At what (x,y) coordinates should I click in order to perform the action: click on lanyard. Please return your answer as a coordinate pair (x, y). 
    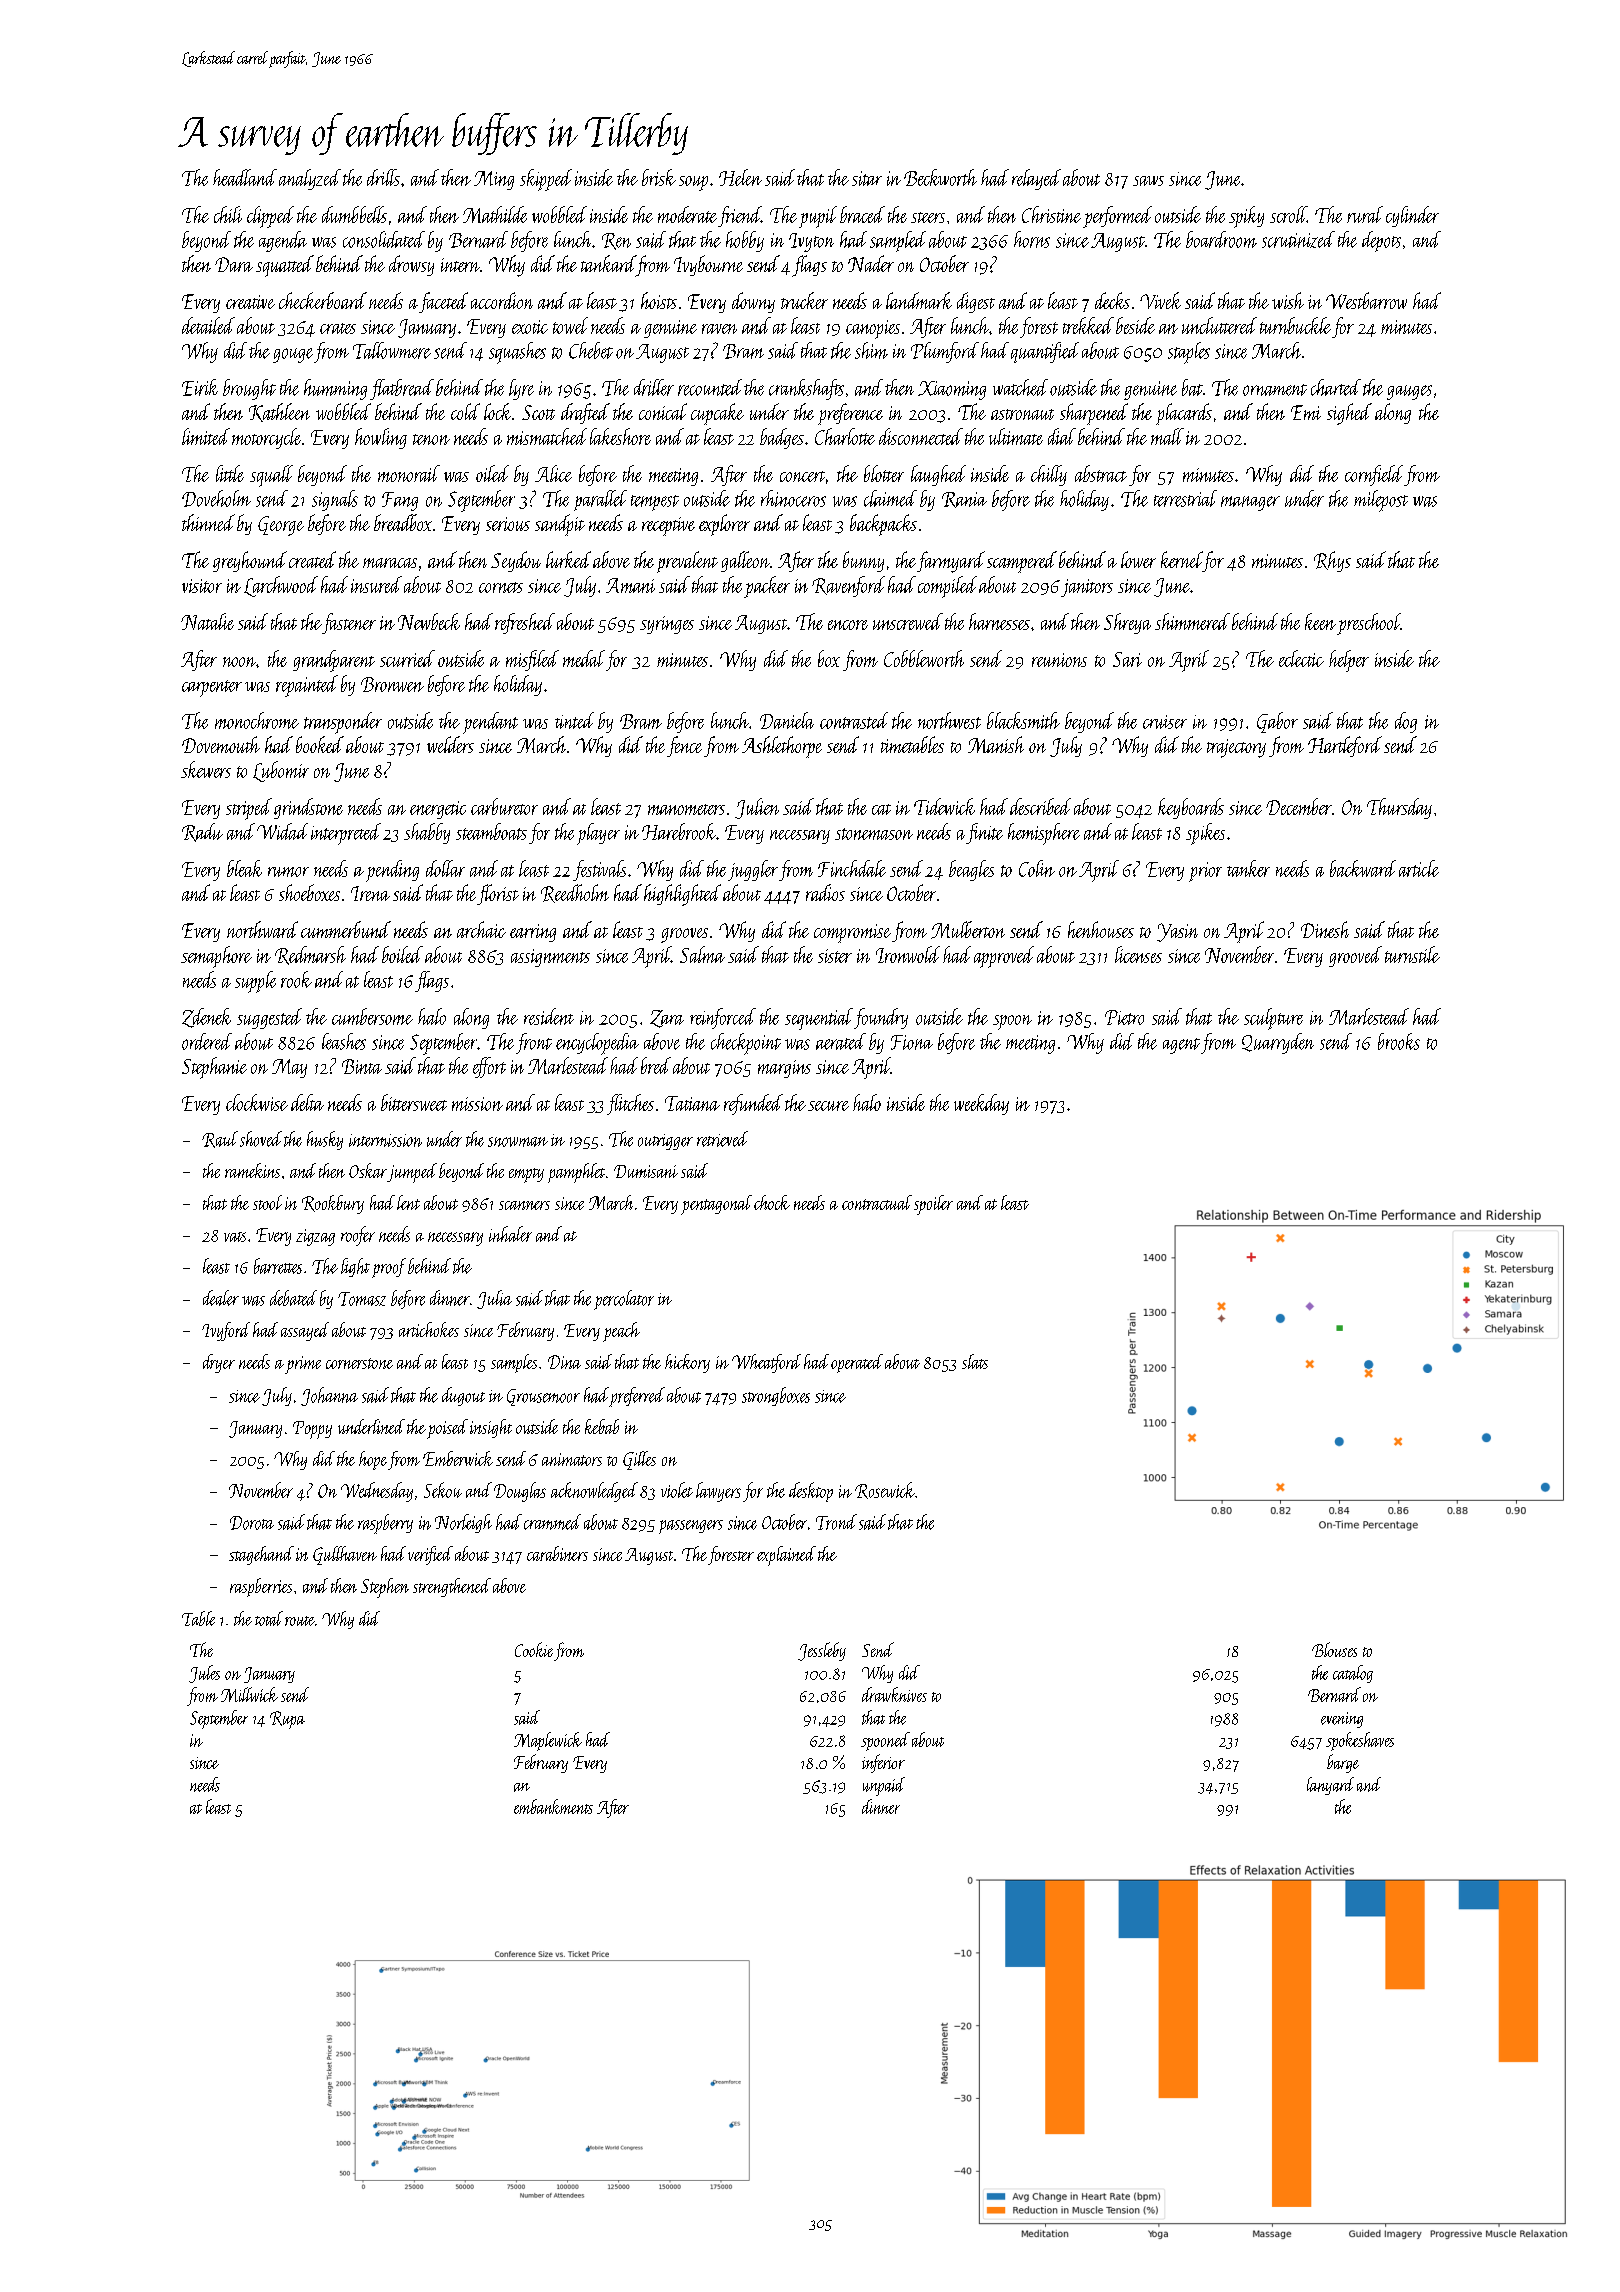
    Looking at the image, I should click on (1330, 1786).
